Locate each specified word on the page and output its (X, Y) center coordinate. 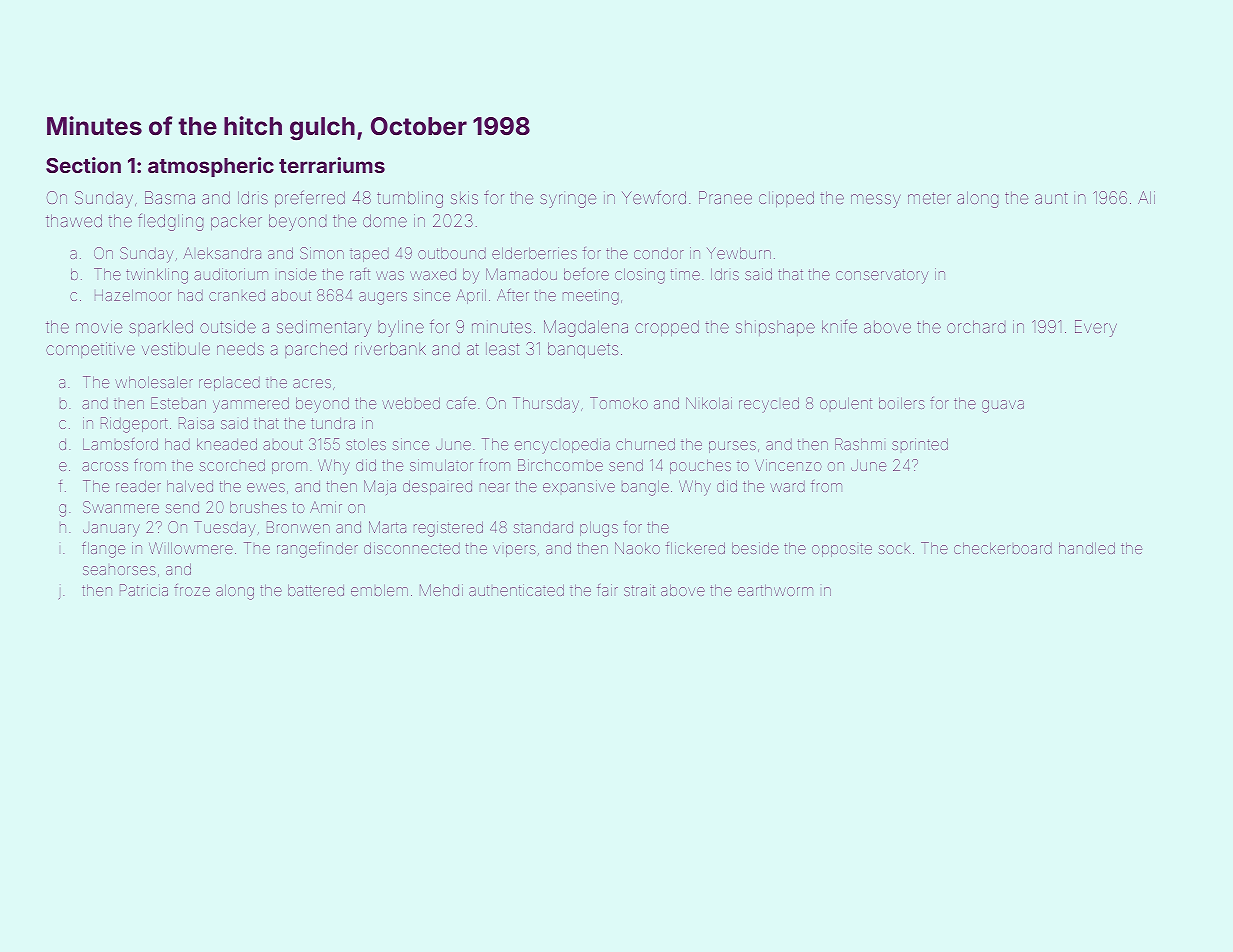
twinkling (157, 276)
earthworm (775, 590)
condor (659, 253)
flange (103, 550)
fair (607, 590)
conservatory (882, 276)
